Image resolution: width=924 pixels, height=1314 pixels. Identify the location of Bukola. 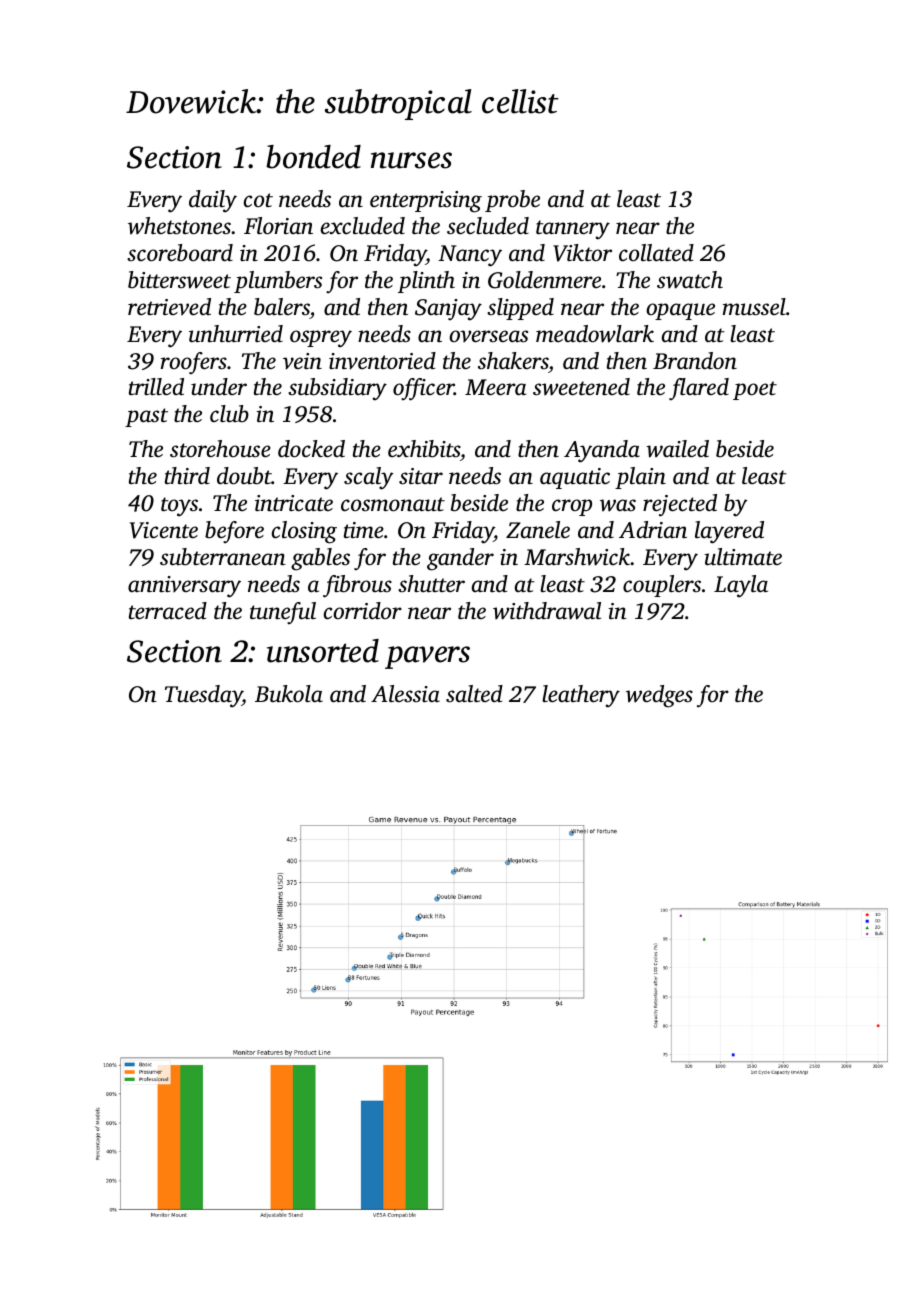
(289, 694).
